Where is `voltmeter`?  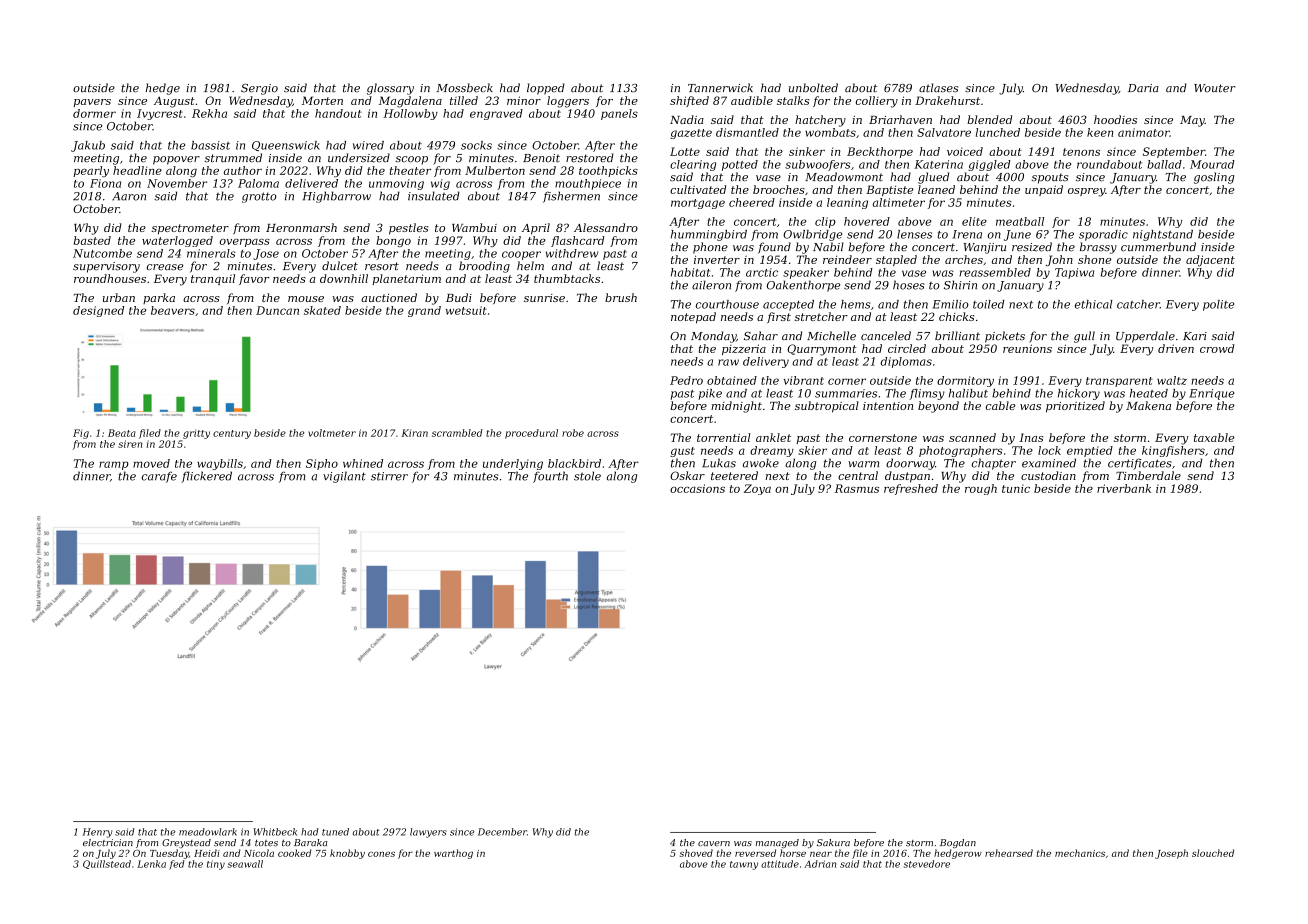
voltmeter is located at coordinates (332, 433).
